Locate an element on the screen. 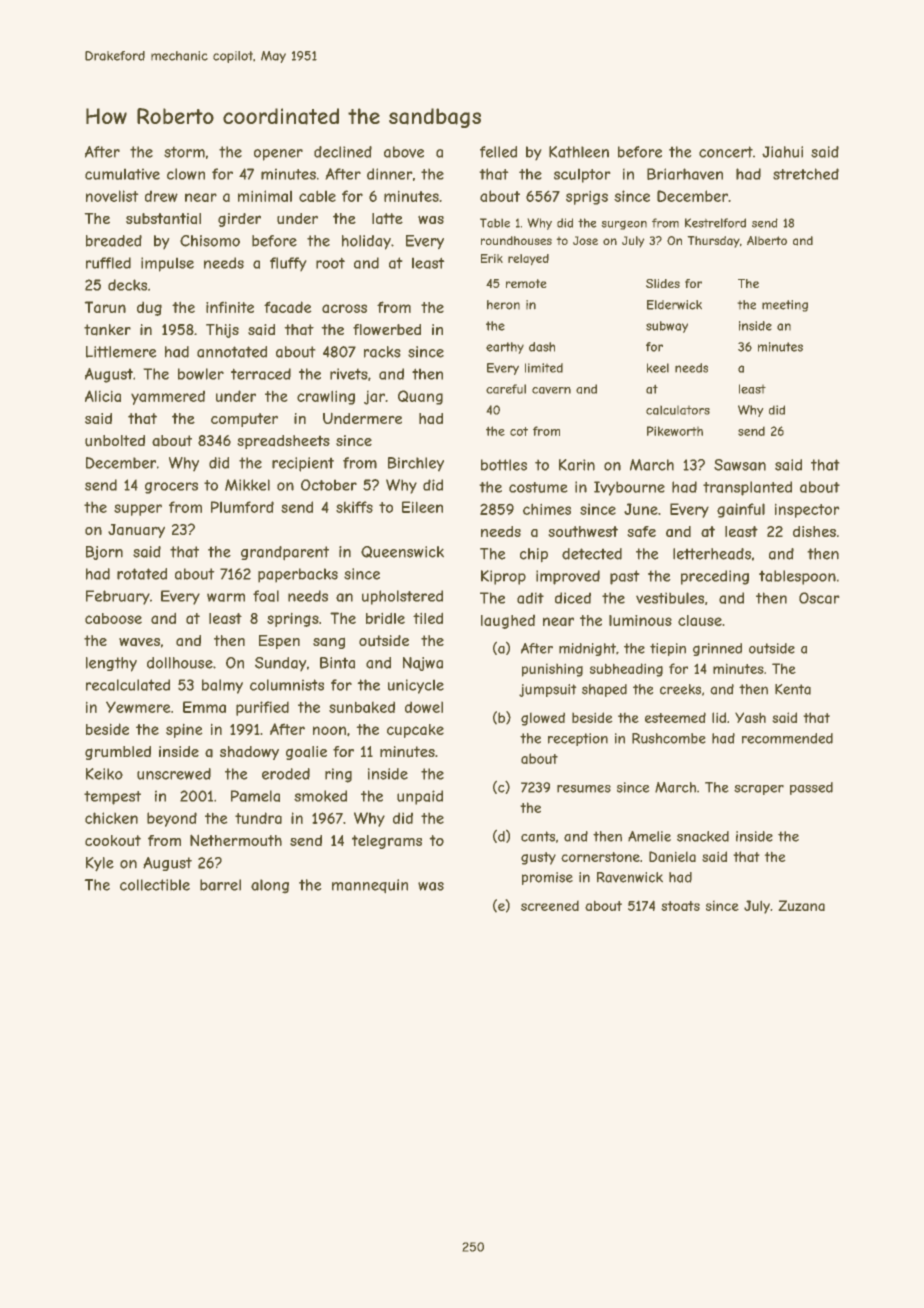 The image size is (924, 1308). promise is located at coordinates (547, 878).
